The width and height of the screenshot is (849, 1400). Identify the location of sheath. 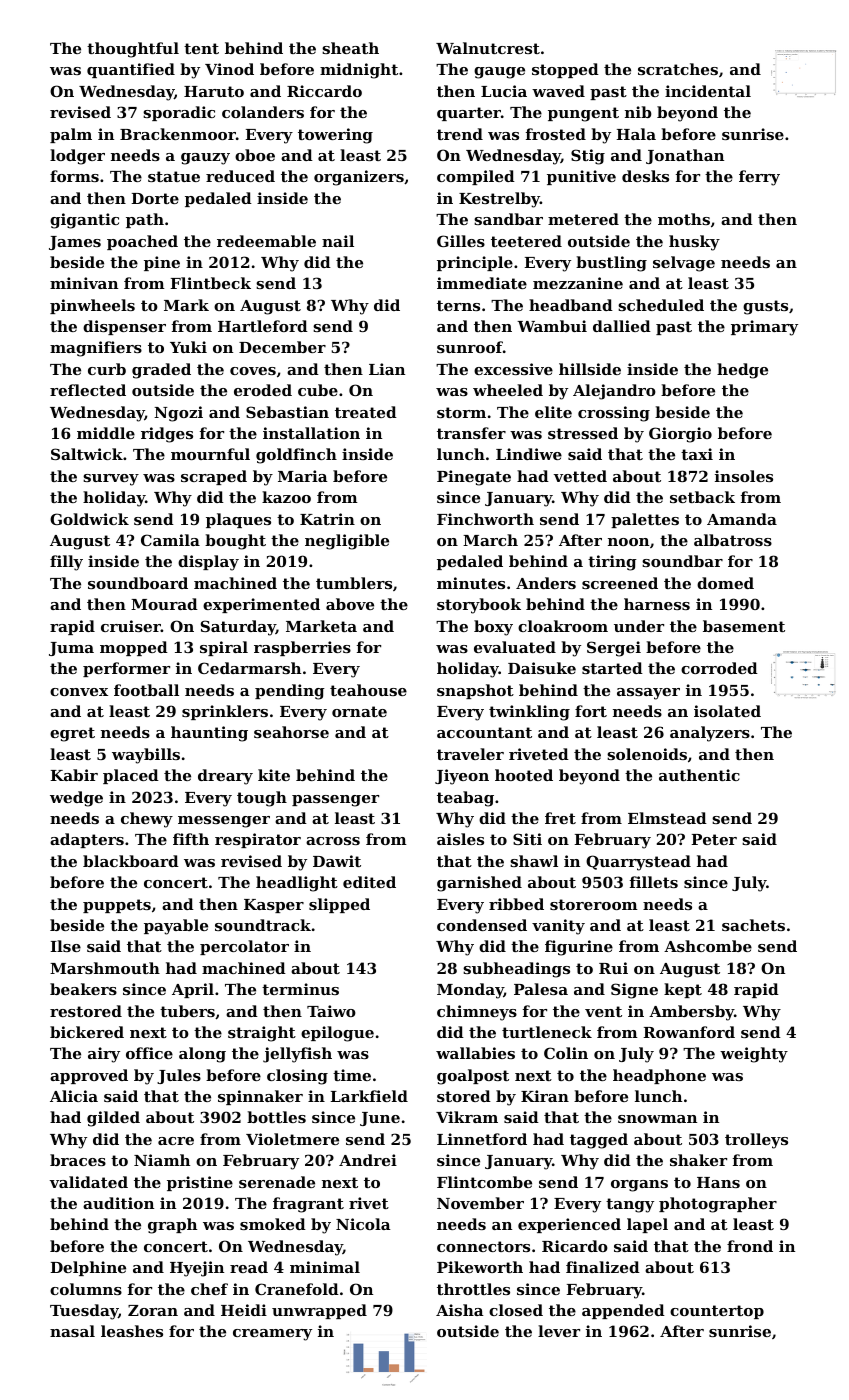
(350, 48).
